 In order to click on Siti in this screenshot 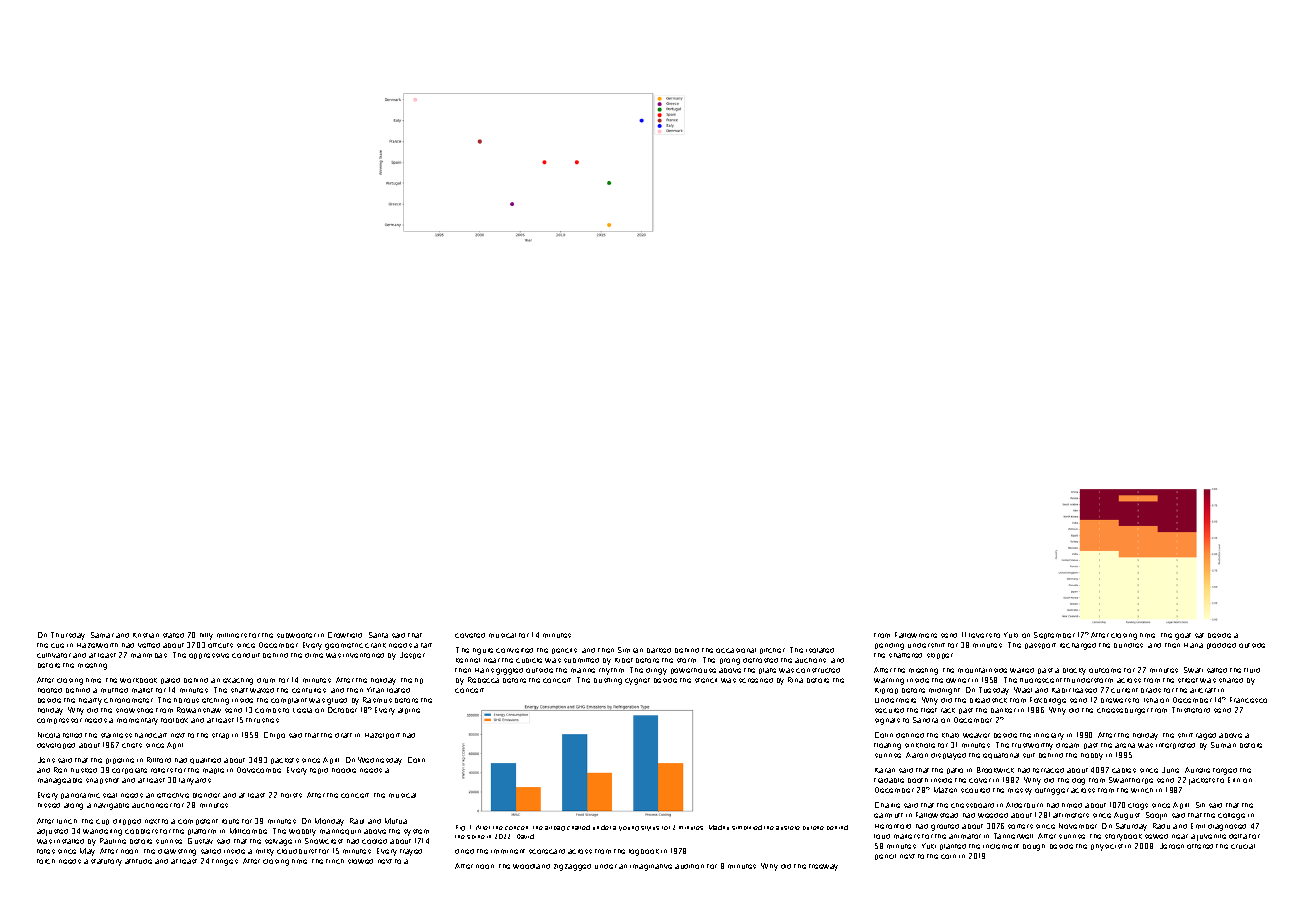, I will do `click(1200, 805)`.
